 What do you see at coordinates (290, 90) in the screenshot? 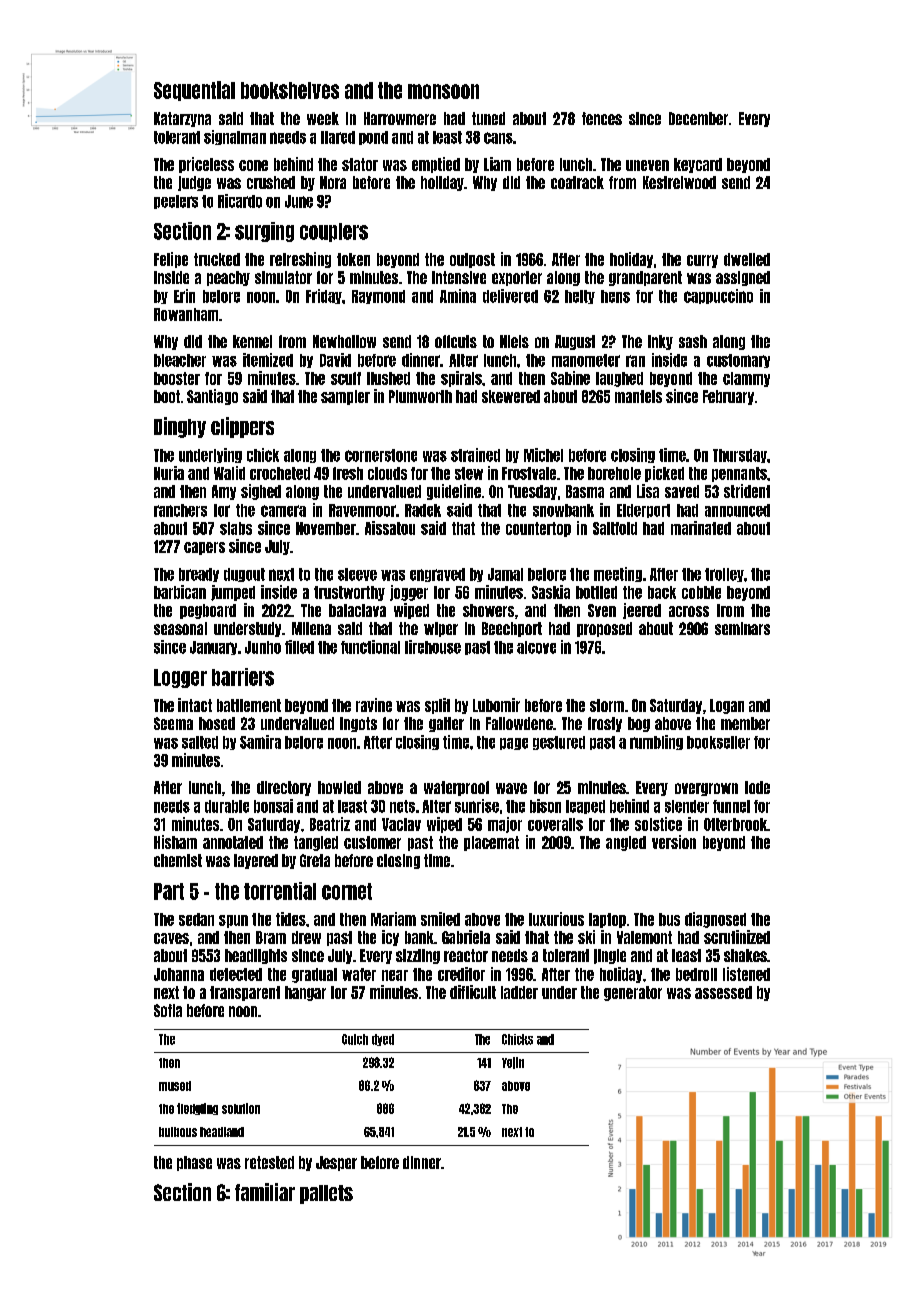
I see `bookshelves` at bounding box center [290, 90].
